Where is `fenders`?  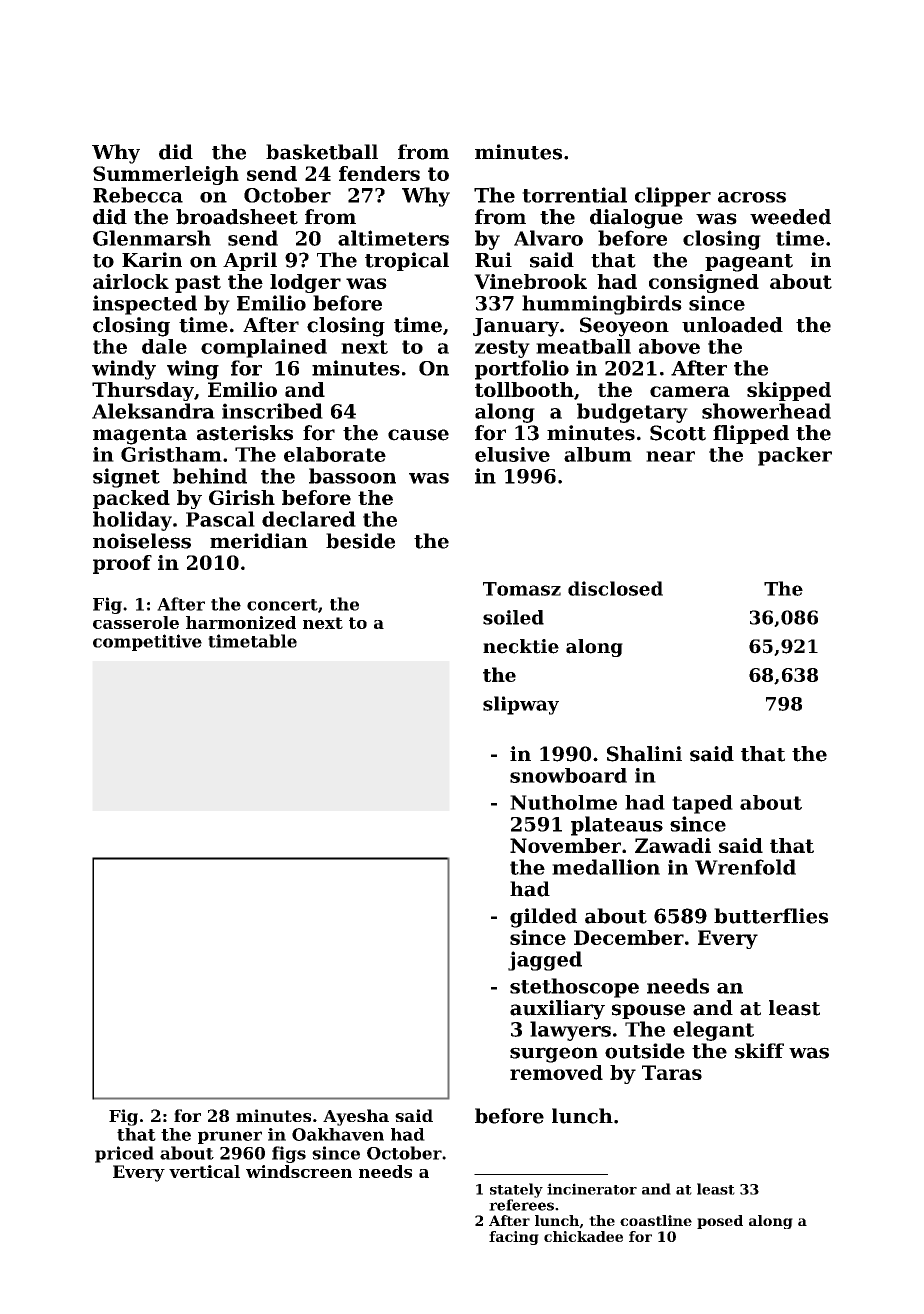 fenders is located at coordinates (379, 173).
